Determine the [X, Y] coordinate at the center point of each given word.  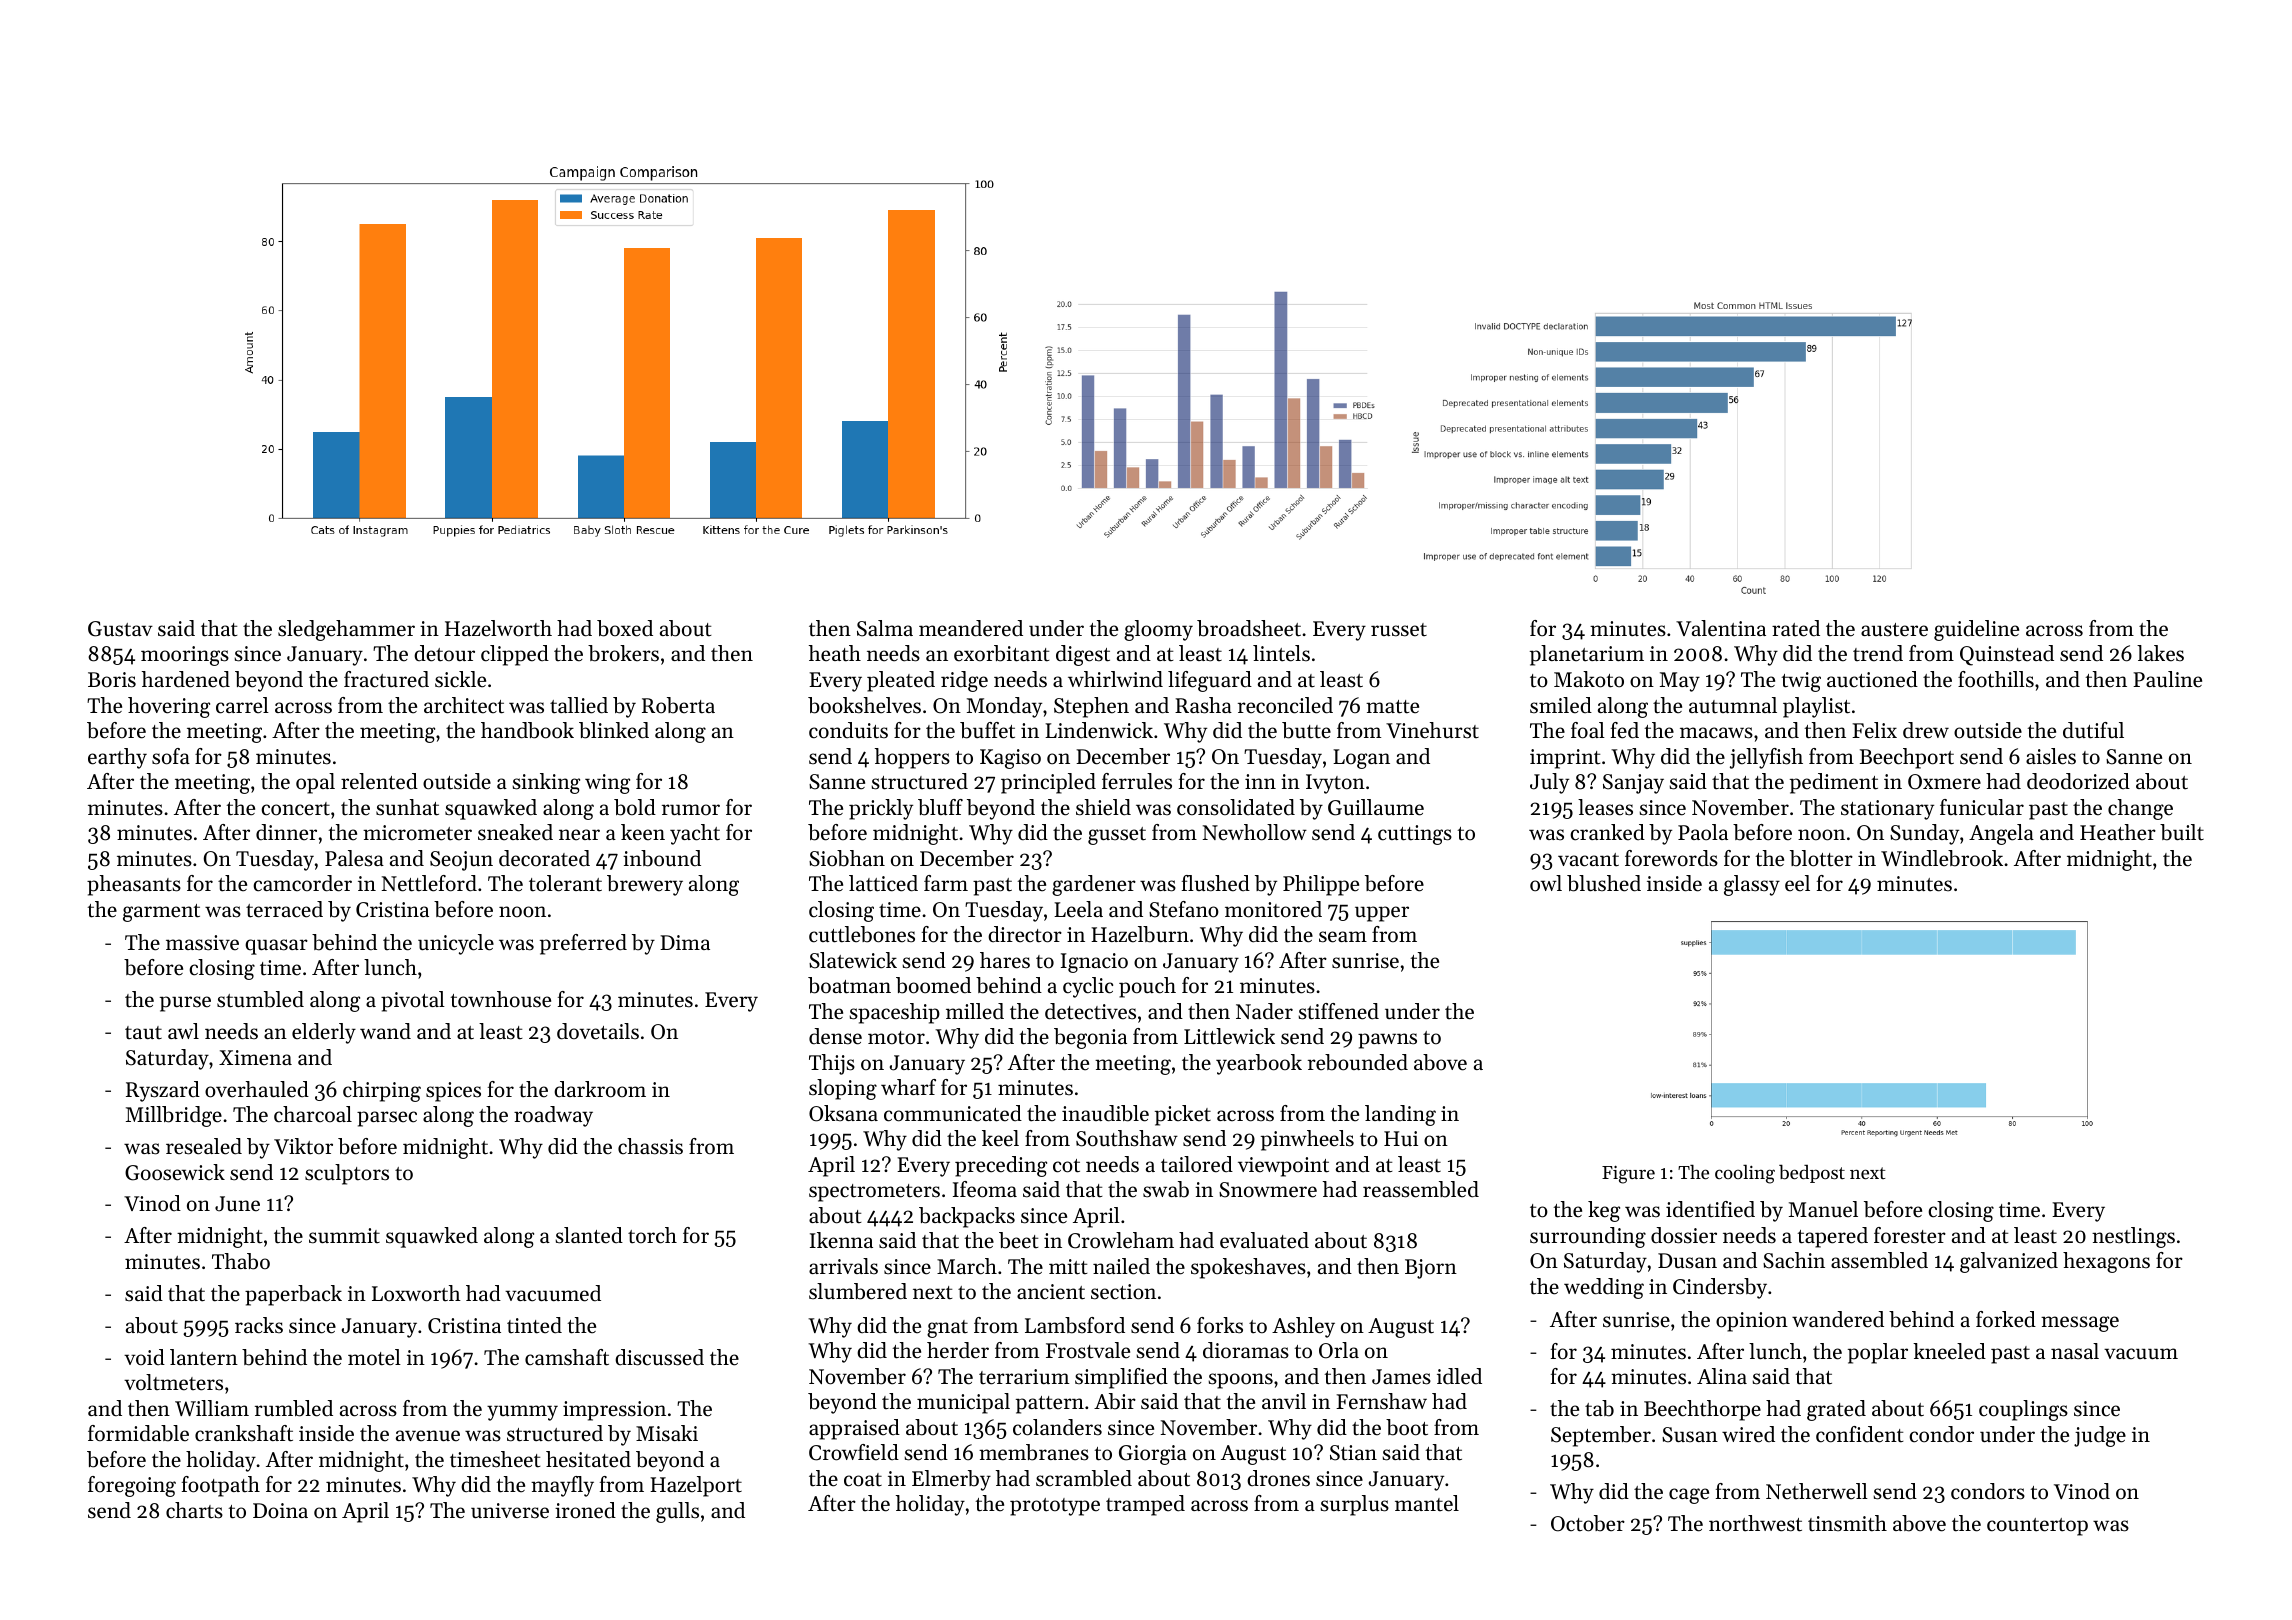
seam [1343, 937]
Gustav [120, 629]
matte [1392, 707]
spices [453, 1092]
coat [863, 1480]
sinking [546, 783]
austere [1894, 630]
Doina [280, 1511]
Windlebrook [1942, 858]
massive [202, 943]
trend [1878, 653]
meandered [971, 628]
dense [835, 1036]
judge [2100, 1436]
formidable [138, 1433]
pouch [1147, 987]
